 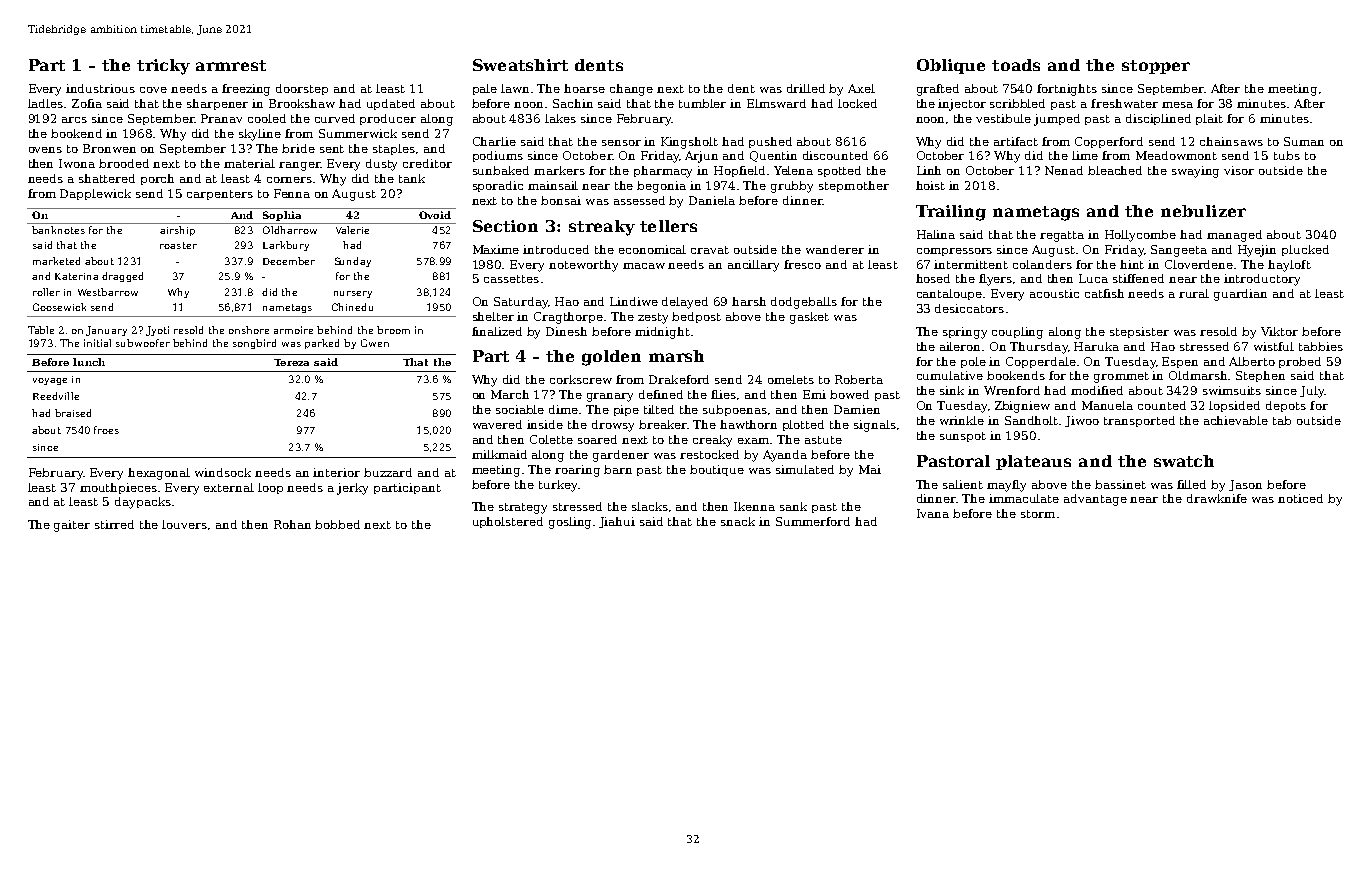 What do you see at coordinates (617, 522) in the document?
I see `Jiahui` at bounding box center [617, 522].
